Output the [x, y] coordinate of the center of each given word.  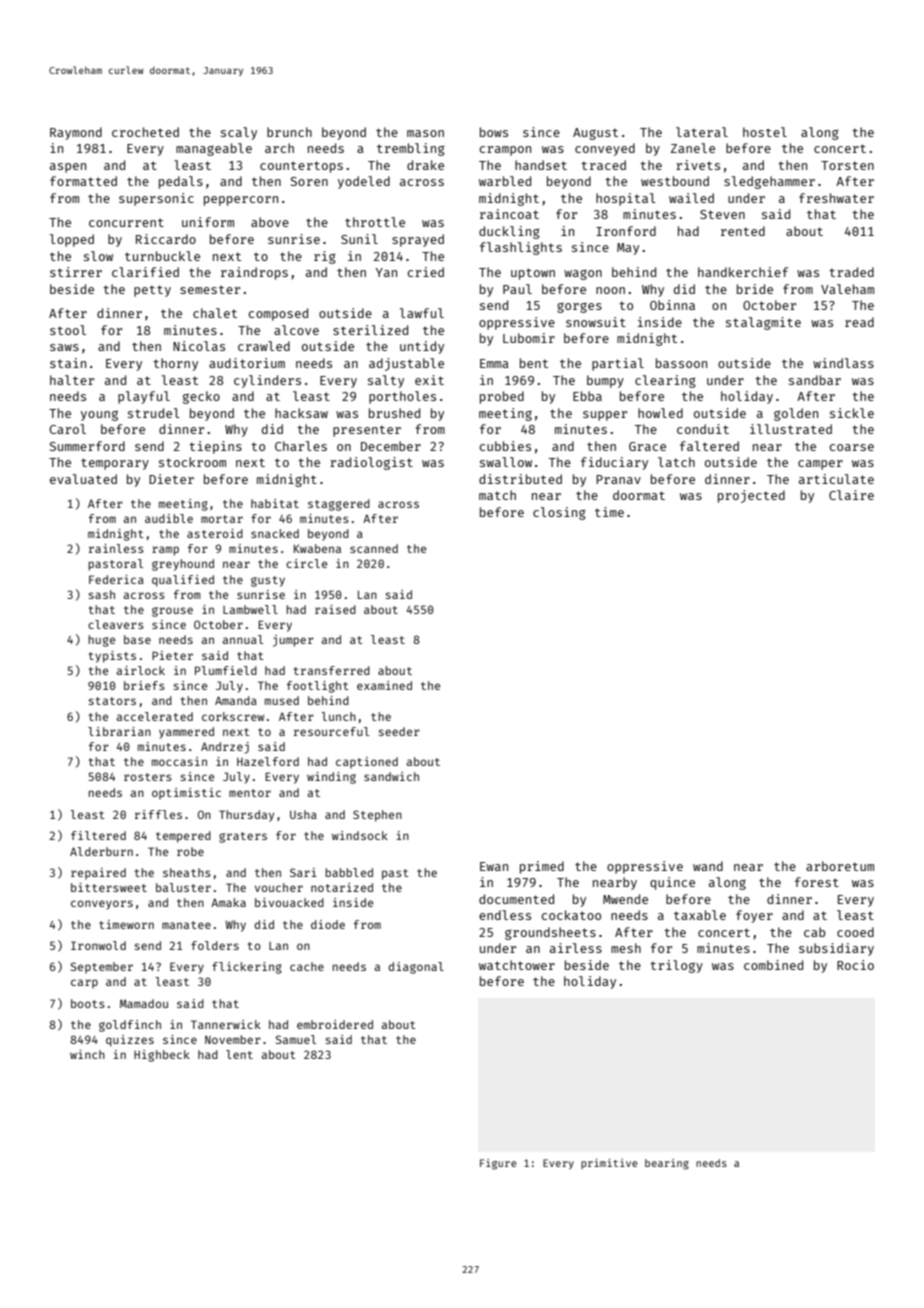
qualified [183, 581]
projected [751, 496]
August [595, 134]
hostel [765, 132]
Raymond [76, 133]
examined [384, 685]
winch [87, 1054]
